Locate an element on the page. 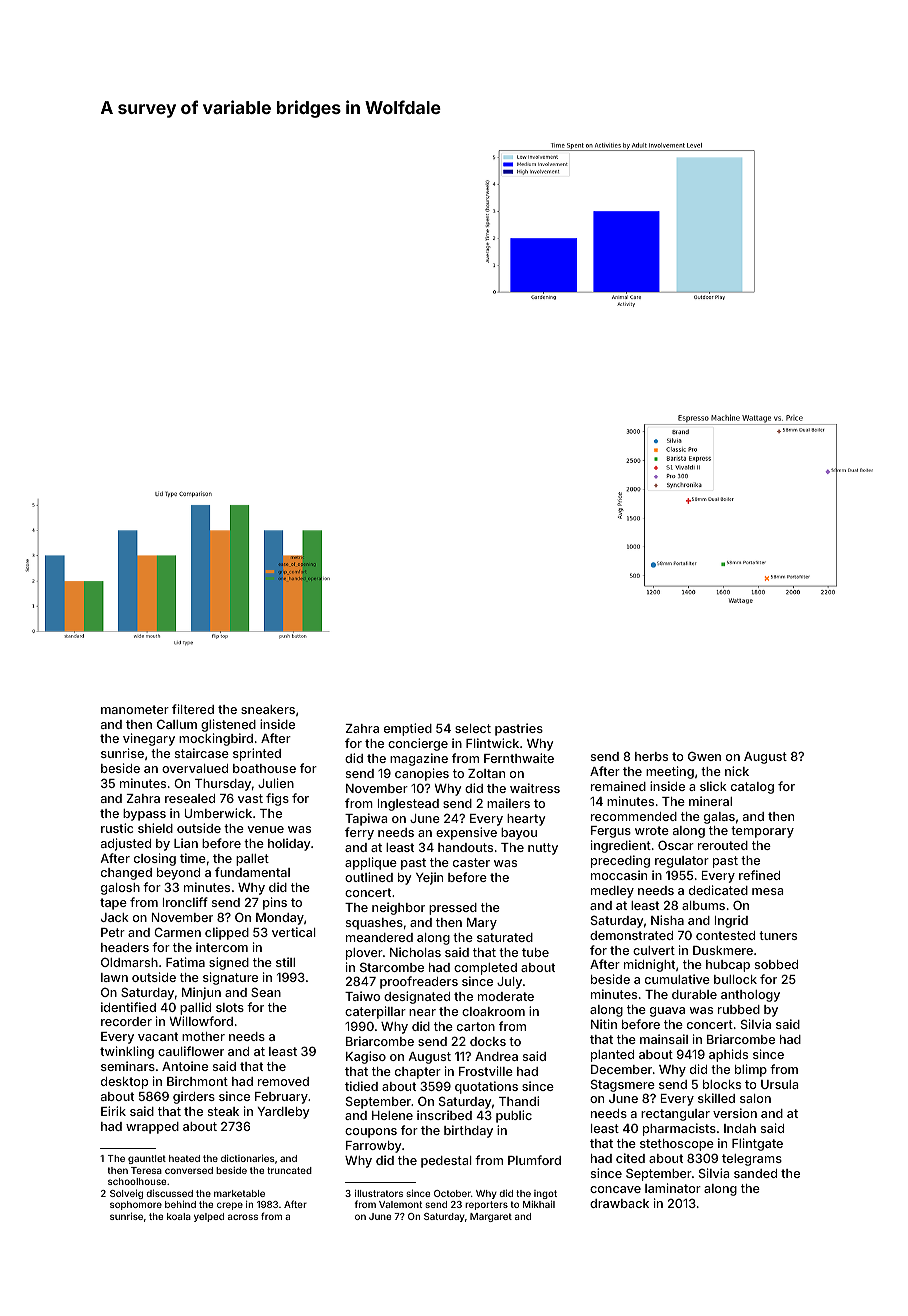 This document has height=1316, width=908. guava is located at coordinates (667, 1012).
